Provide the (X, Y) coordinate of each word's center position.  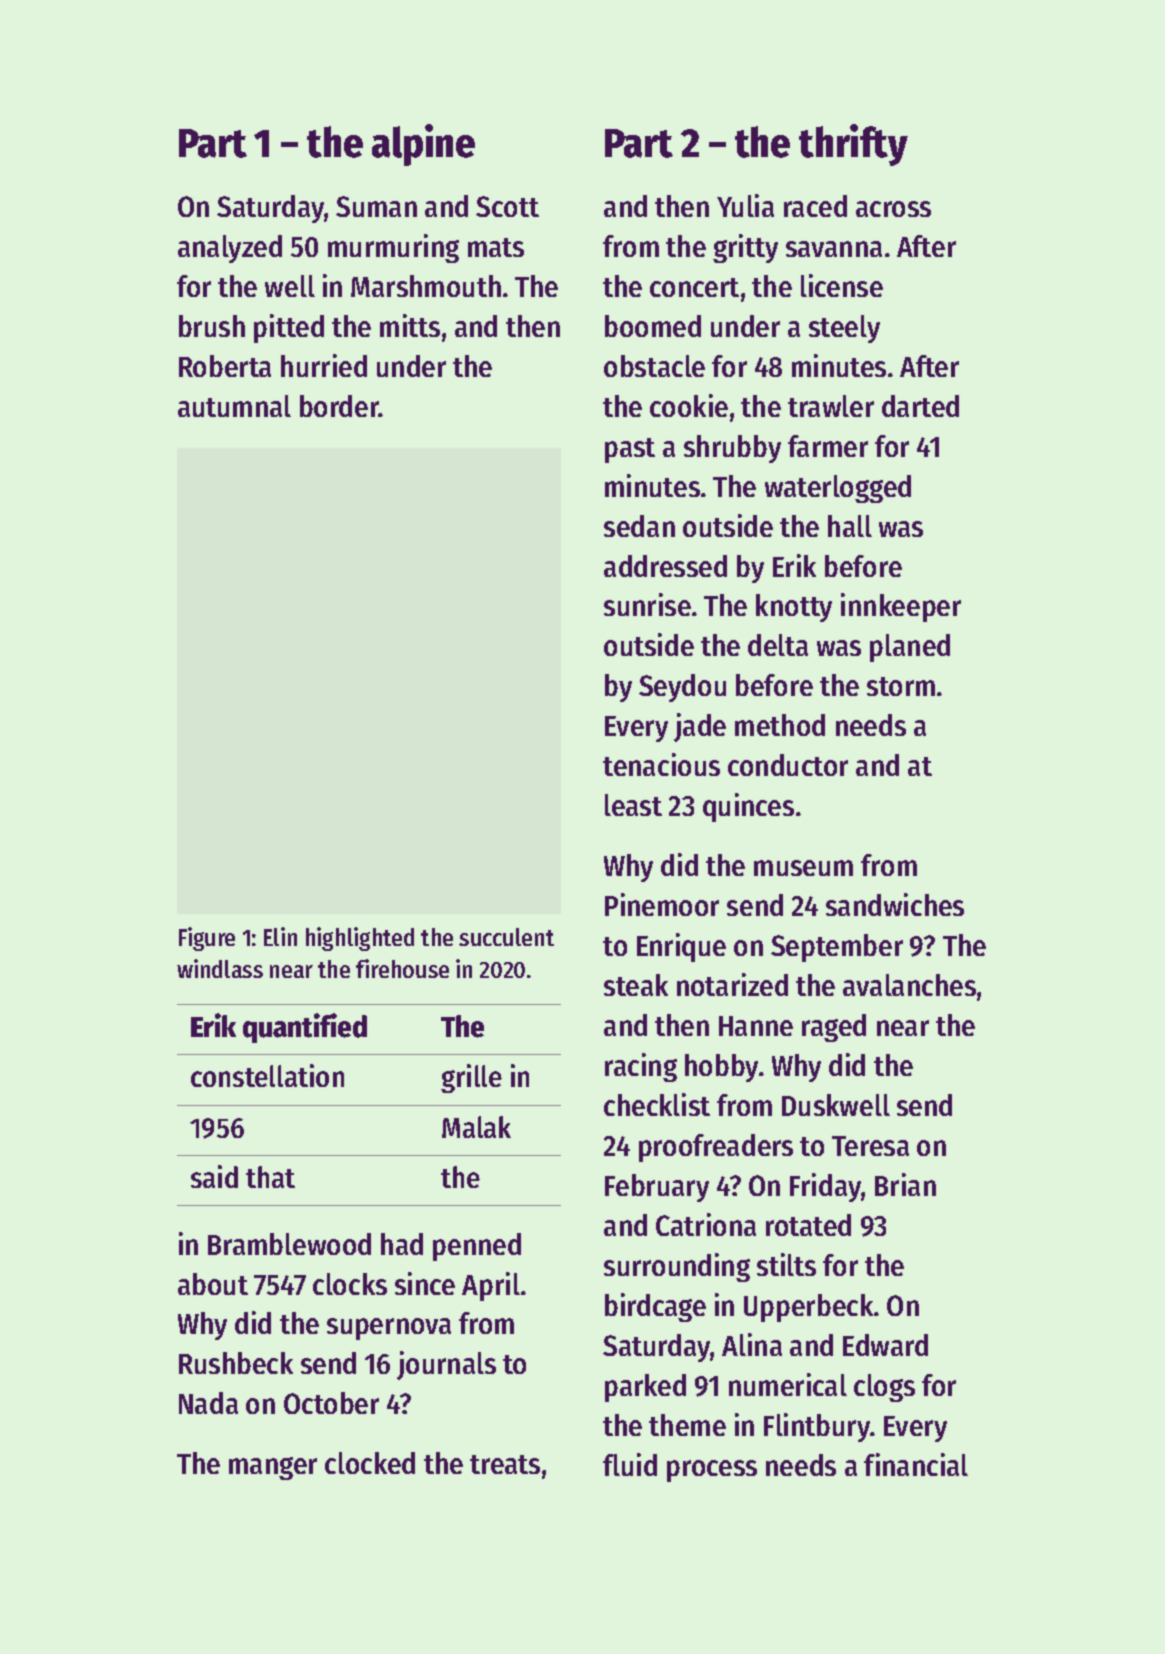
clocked (370, 1463)
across (893, 209)
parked (645, 1388)
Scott (507, 206)
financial (916, 1464)
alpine (423, 145)
